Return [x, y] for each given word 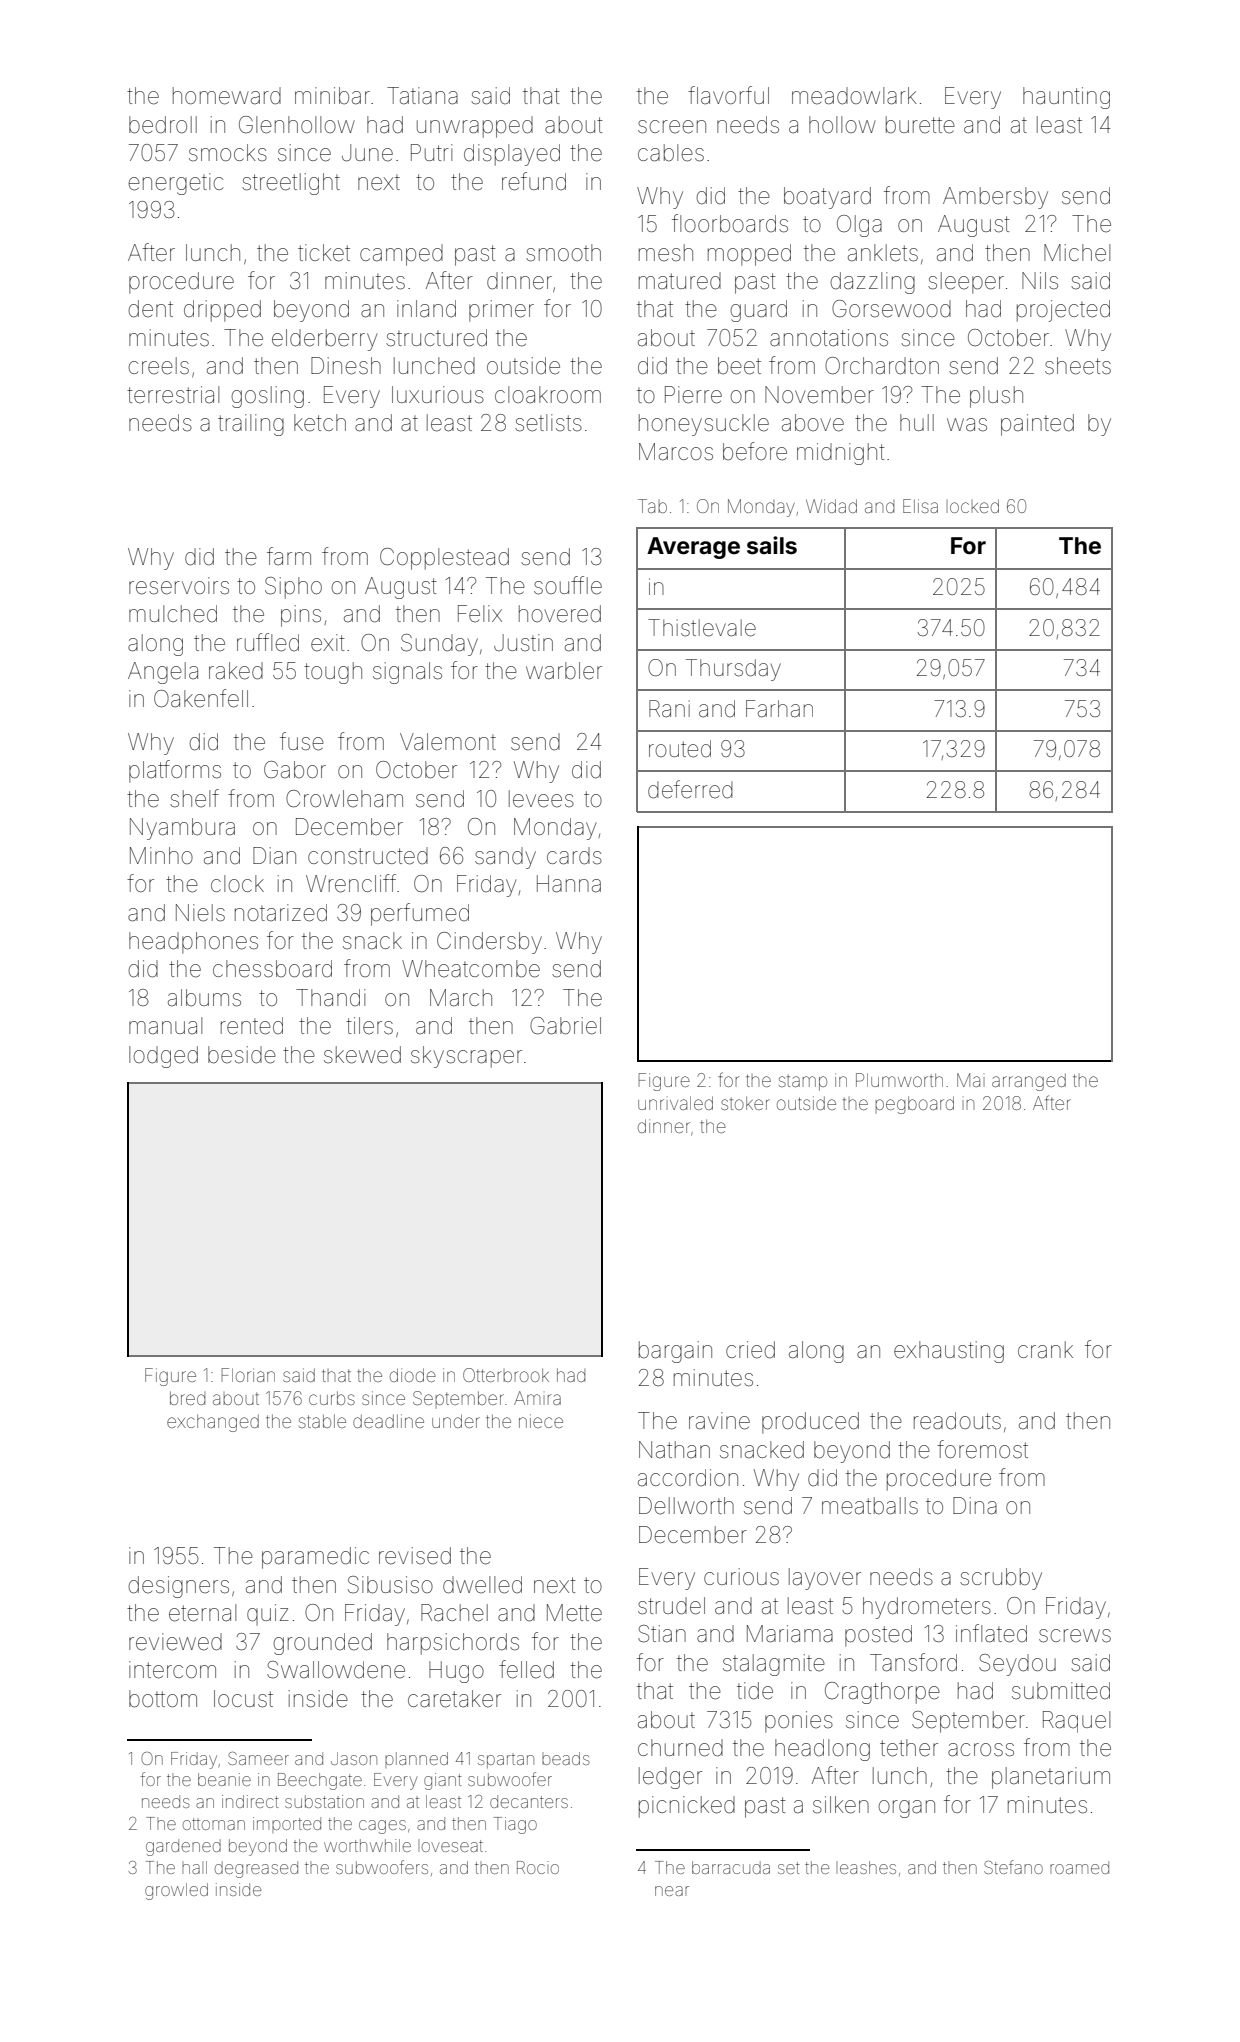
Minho [161, 855]
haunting [1066, 98]
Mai [971, 1080]
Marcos [676, 452]
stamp [803, 1083]
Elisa [920, 506]
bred [187, 1398]
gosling [267, 397]
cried [750, 1350]
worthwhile [367, 1845]
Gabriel [565, 1026]
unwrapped [475, 127]
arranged [1029, 1082]
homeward [227, 96]
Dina [975, 1506]
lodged [163, 1057]
